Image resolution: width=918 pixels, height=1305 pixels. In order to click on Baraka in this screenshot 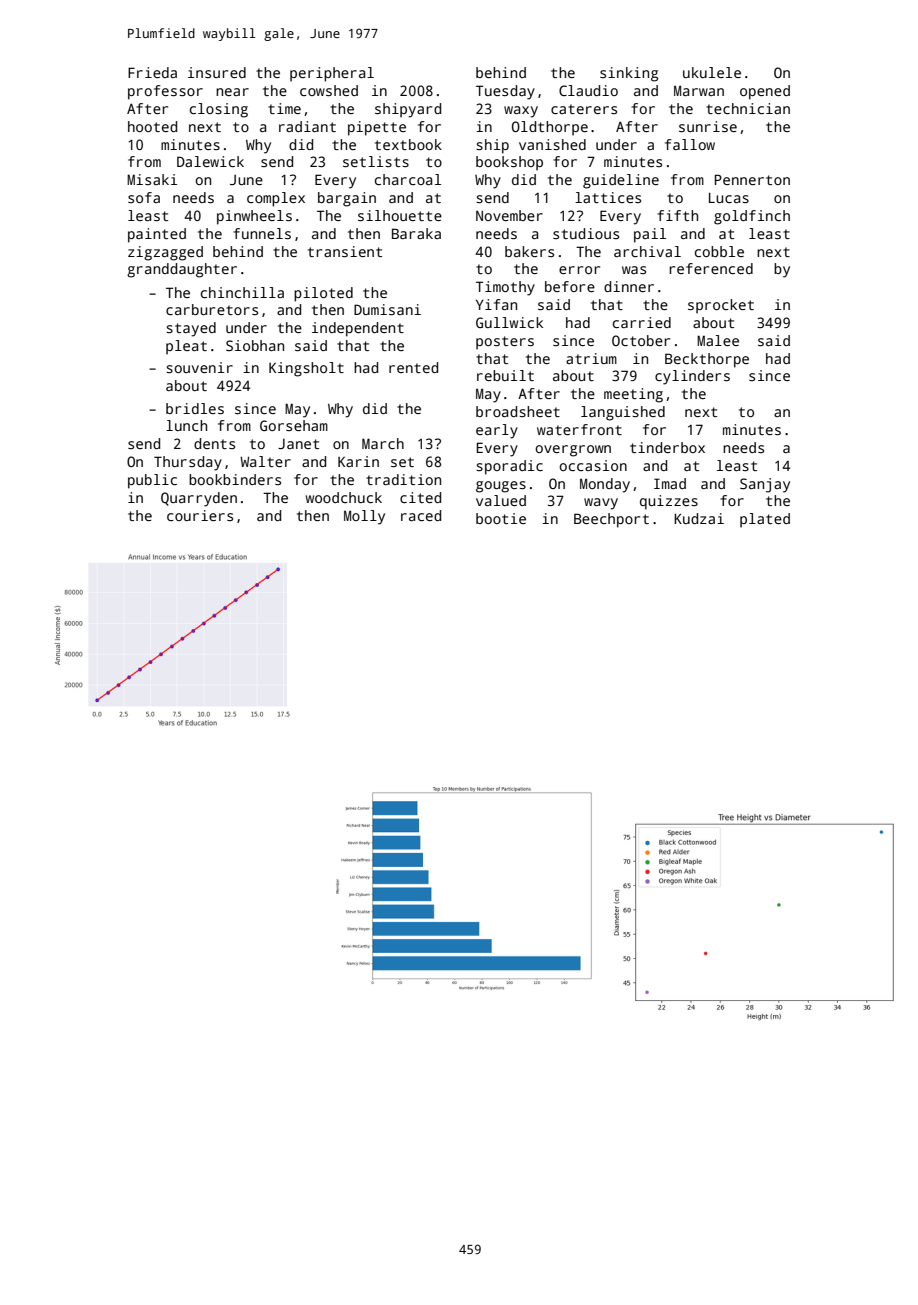, I will do `click(416, 233)`.
